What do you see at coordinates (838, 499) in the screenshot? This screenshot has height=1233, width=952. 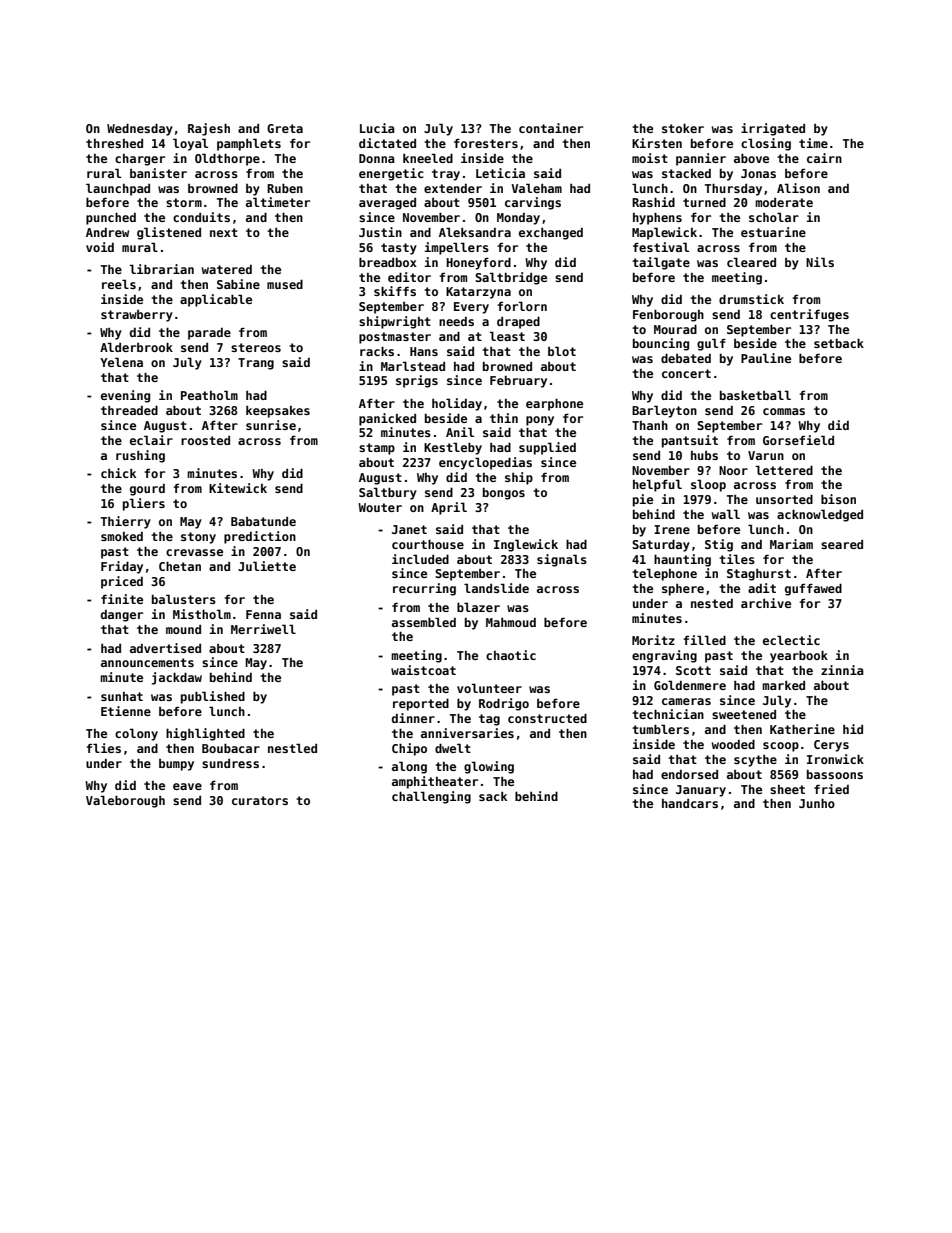 I see `bison` at bounding box center [838, 499].
